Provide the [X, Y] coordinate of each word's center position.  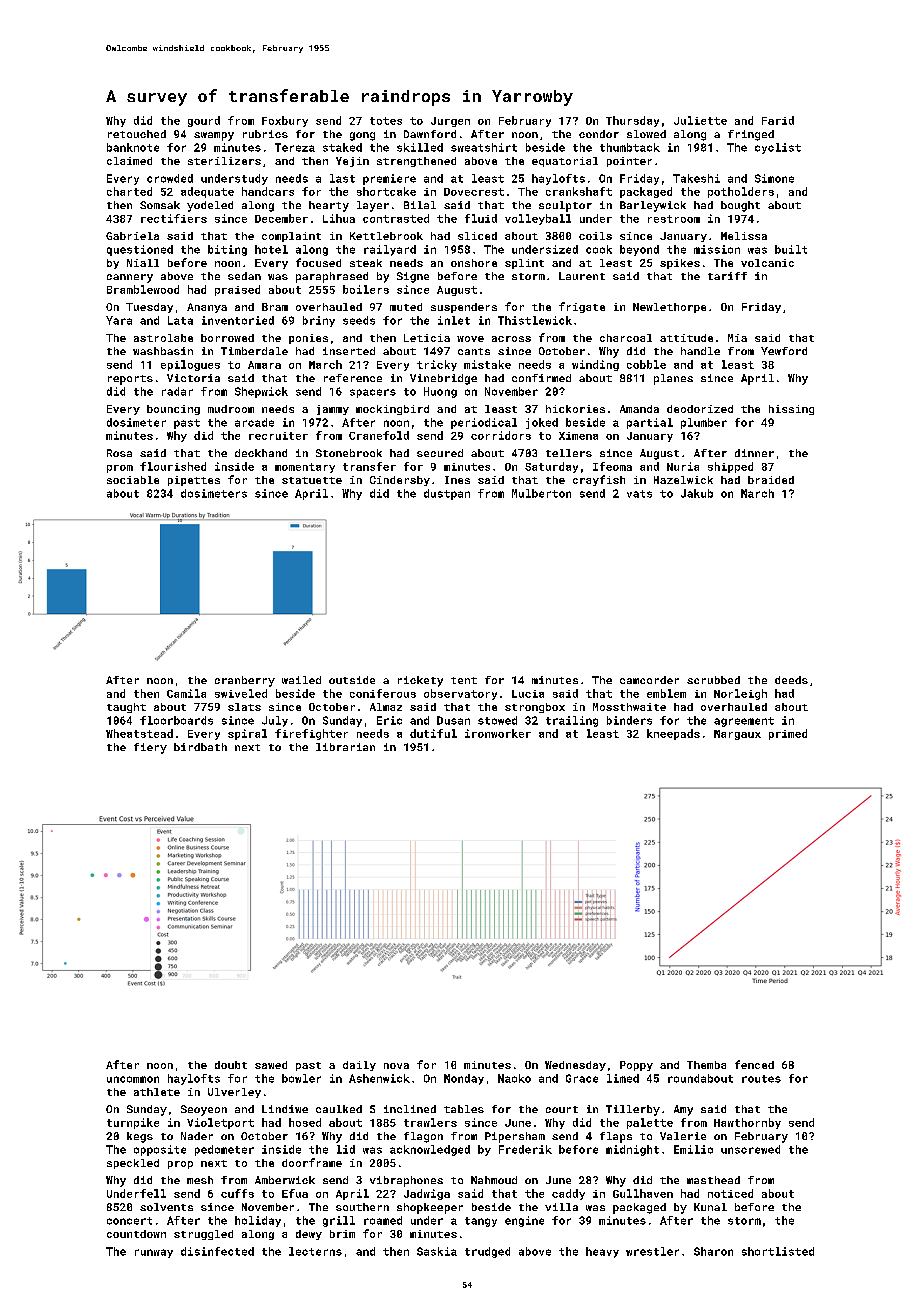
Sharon [713, 1251]
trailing [572, 721]
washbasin [163, 351]
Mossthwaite [629, 707]
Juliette [700, 120]
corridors [501, 435]
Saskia [437, 1251]
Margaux [737, 735]
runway [154, 1253]
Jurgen [450, 122]
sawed [271, 1065]
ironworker [498, 733]
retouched [137, 134]
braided [771, 480]
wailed [301, 680]
